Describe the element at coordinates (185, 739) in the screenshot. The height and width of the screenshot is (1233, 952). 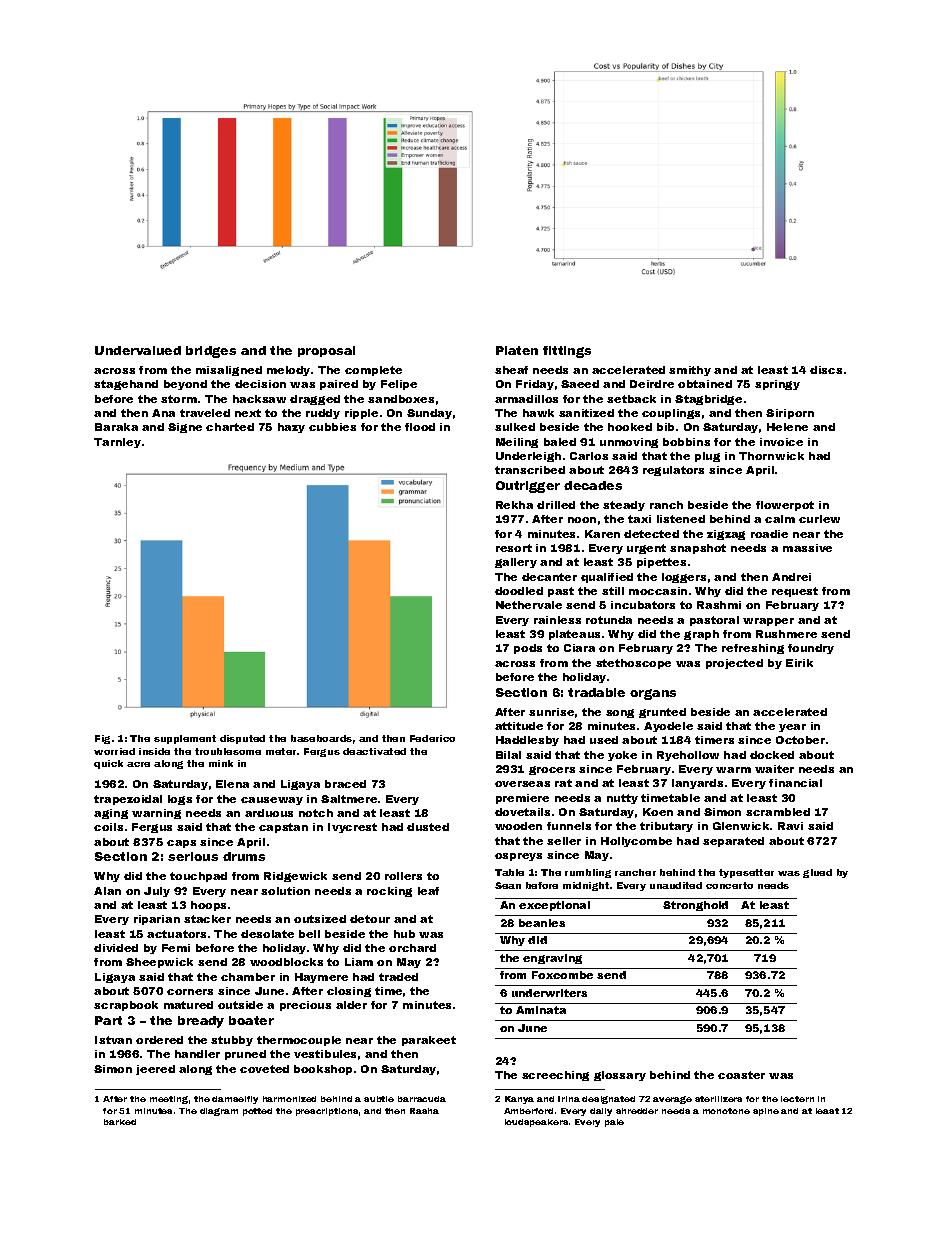
I see `supplement` at that location.
